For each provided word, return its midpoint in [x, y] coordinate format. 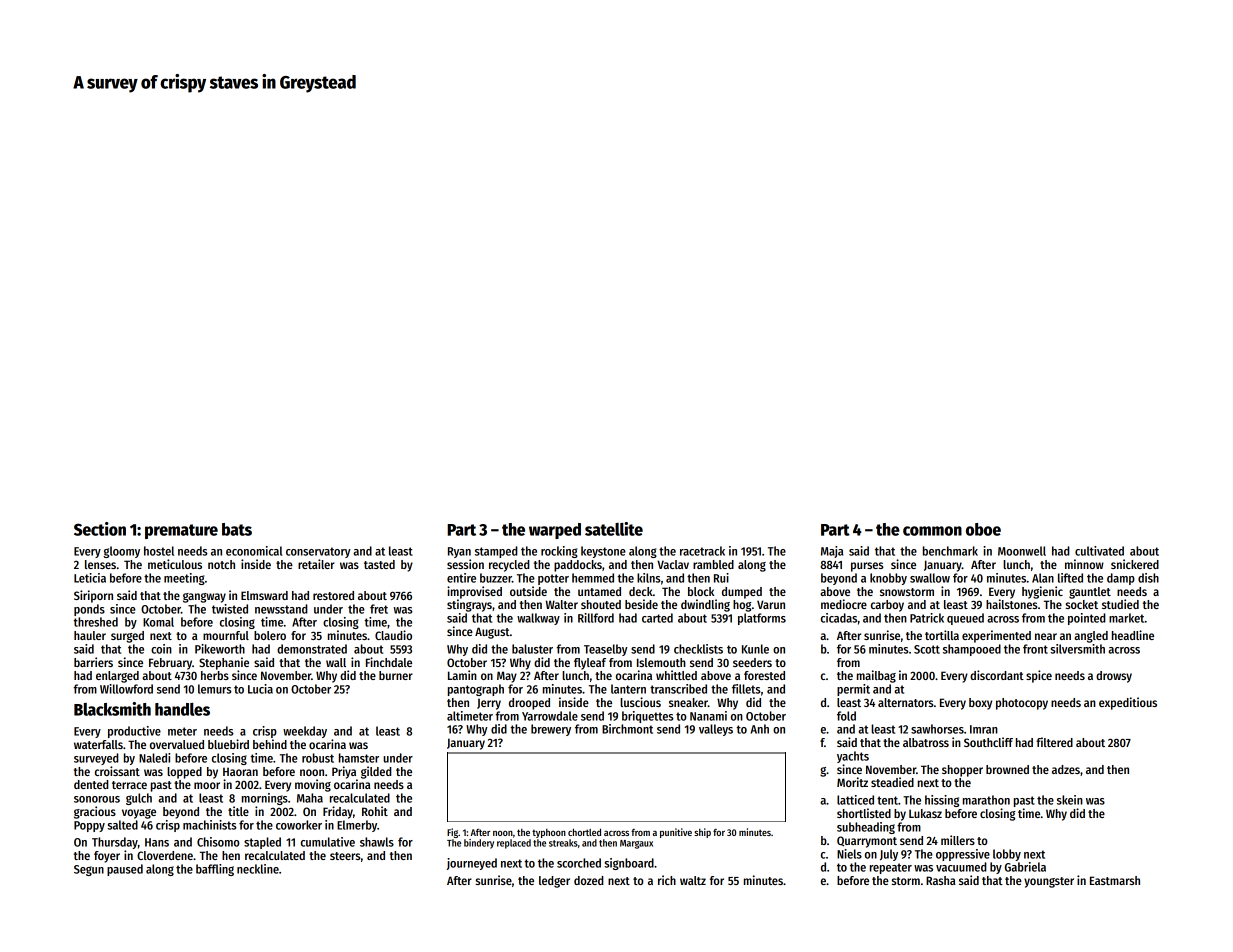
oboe [983, 529]
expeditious [1128, 703]
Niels [849, 854]
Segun [89, 870]
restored [333, 595]
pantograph [476, 690]
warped [555, 531]
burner [396, 675]
